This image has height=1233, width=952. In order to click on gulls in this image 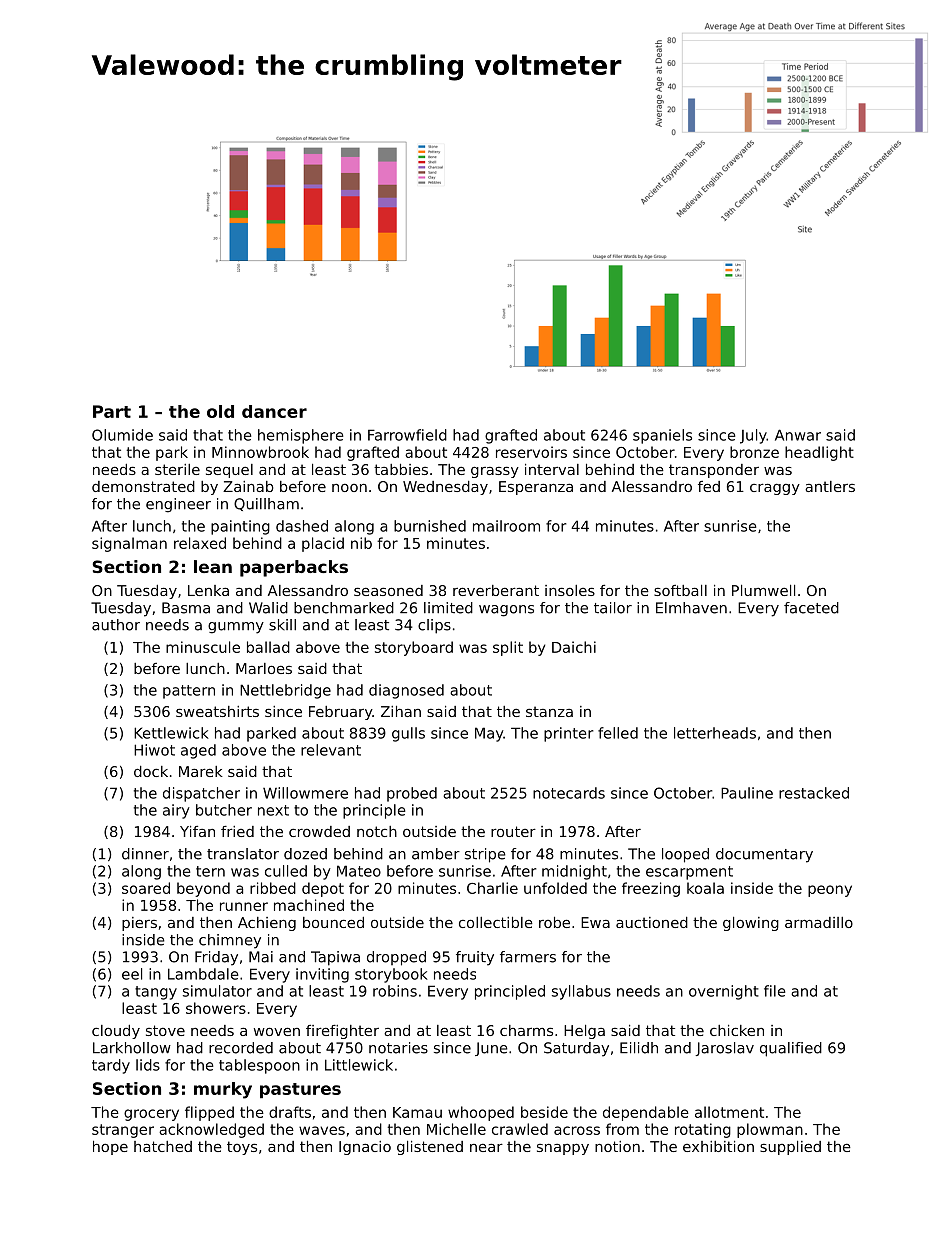, I will do `click(408, 734)`.
